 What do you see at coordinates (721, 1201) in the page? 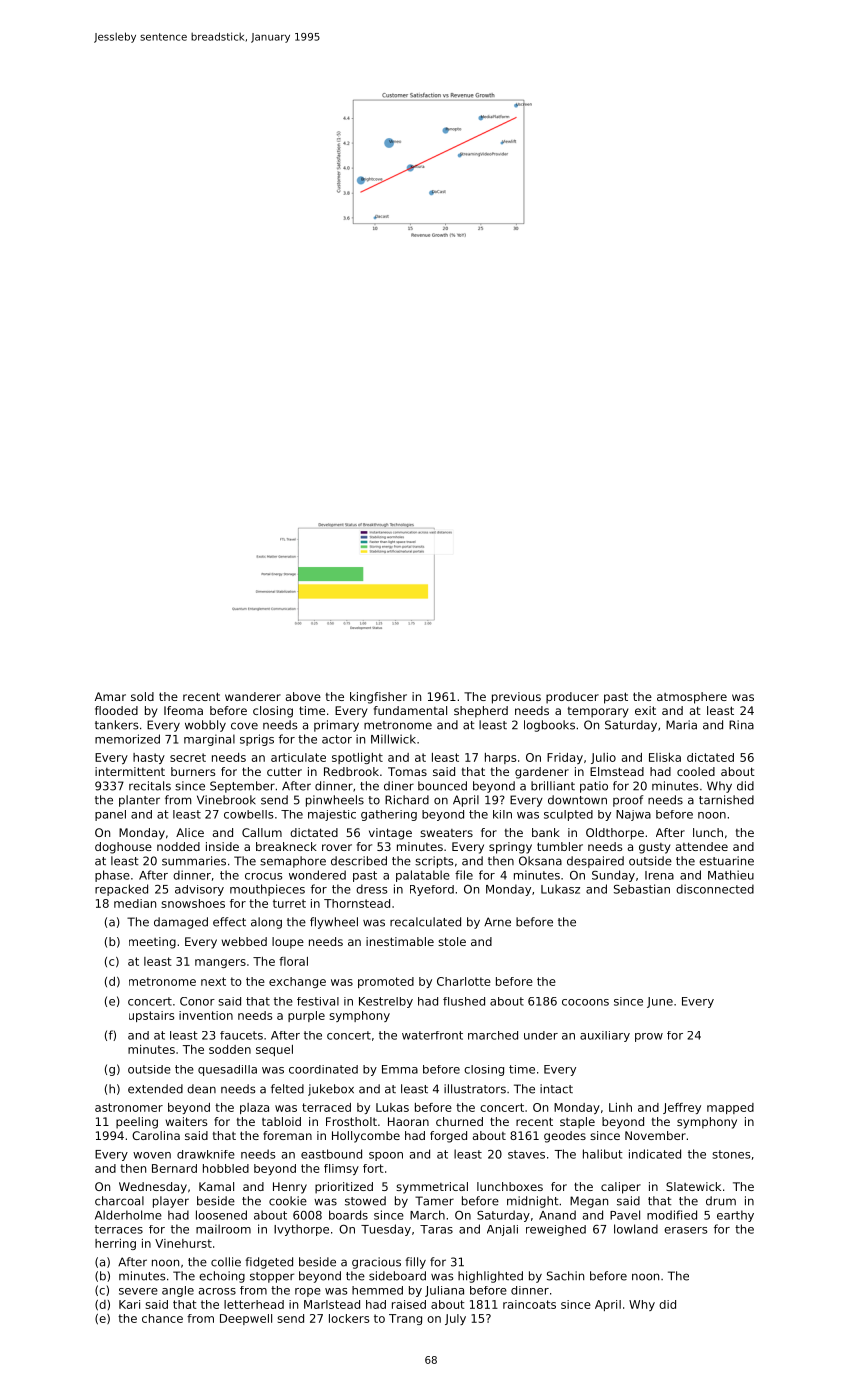
I see `drum` at bounding box center [721, 1201].
